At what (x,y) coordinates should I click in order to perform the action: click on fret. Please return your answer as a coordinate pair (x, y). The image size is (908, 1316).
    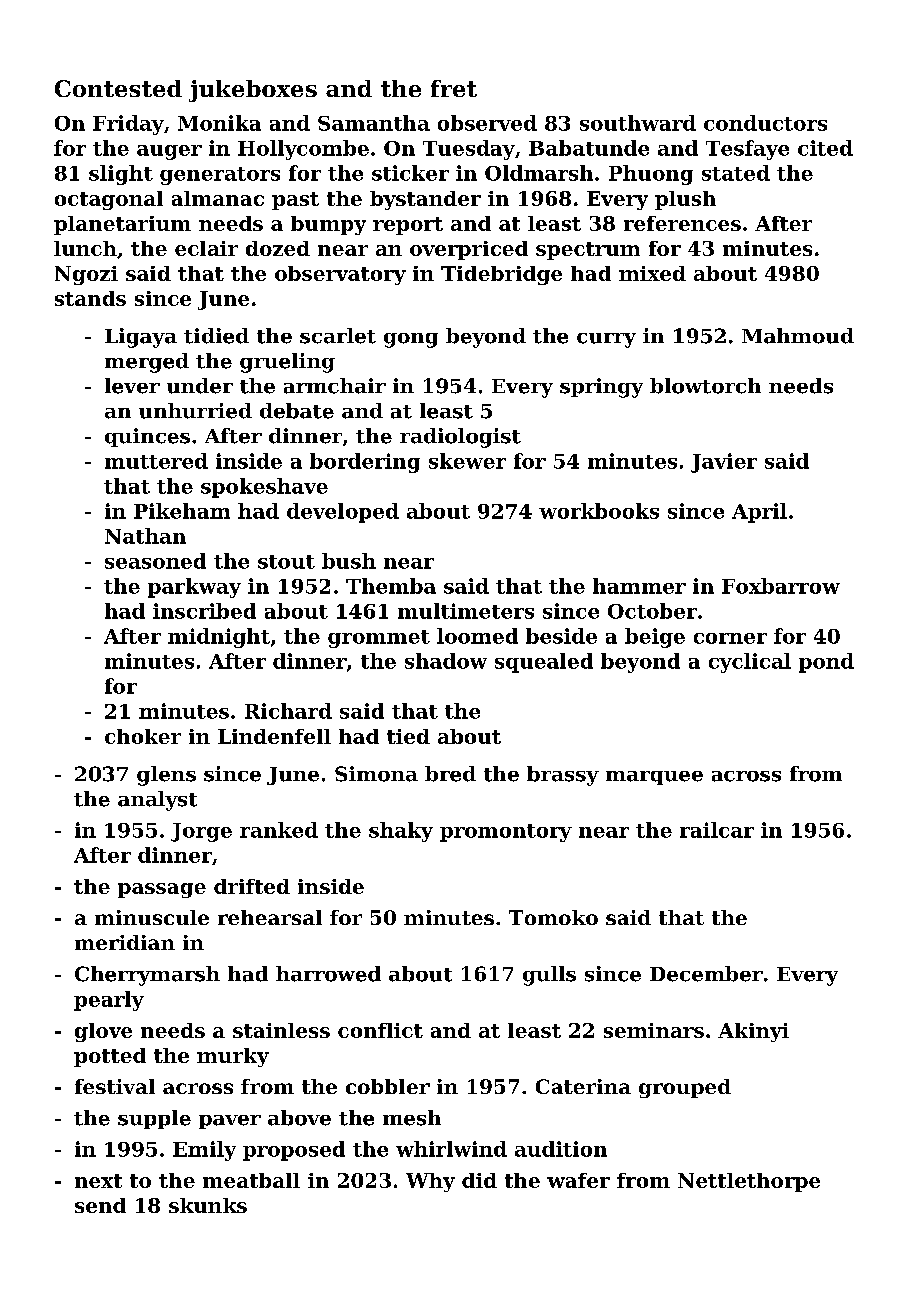
    Looking at the image, I should click on (454, 88).
